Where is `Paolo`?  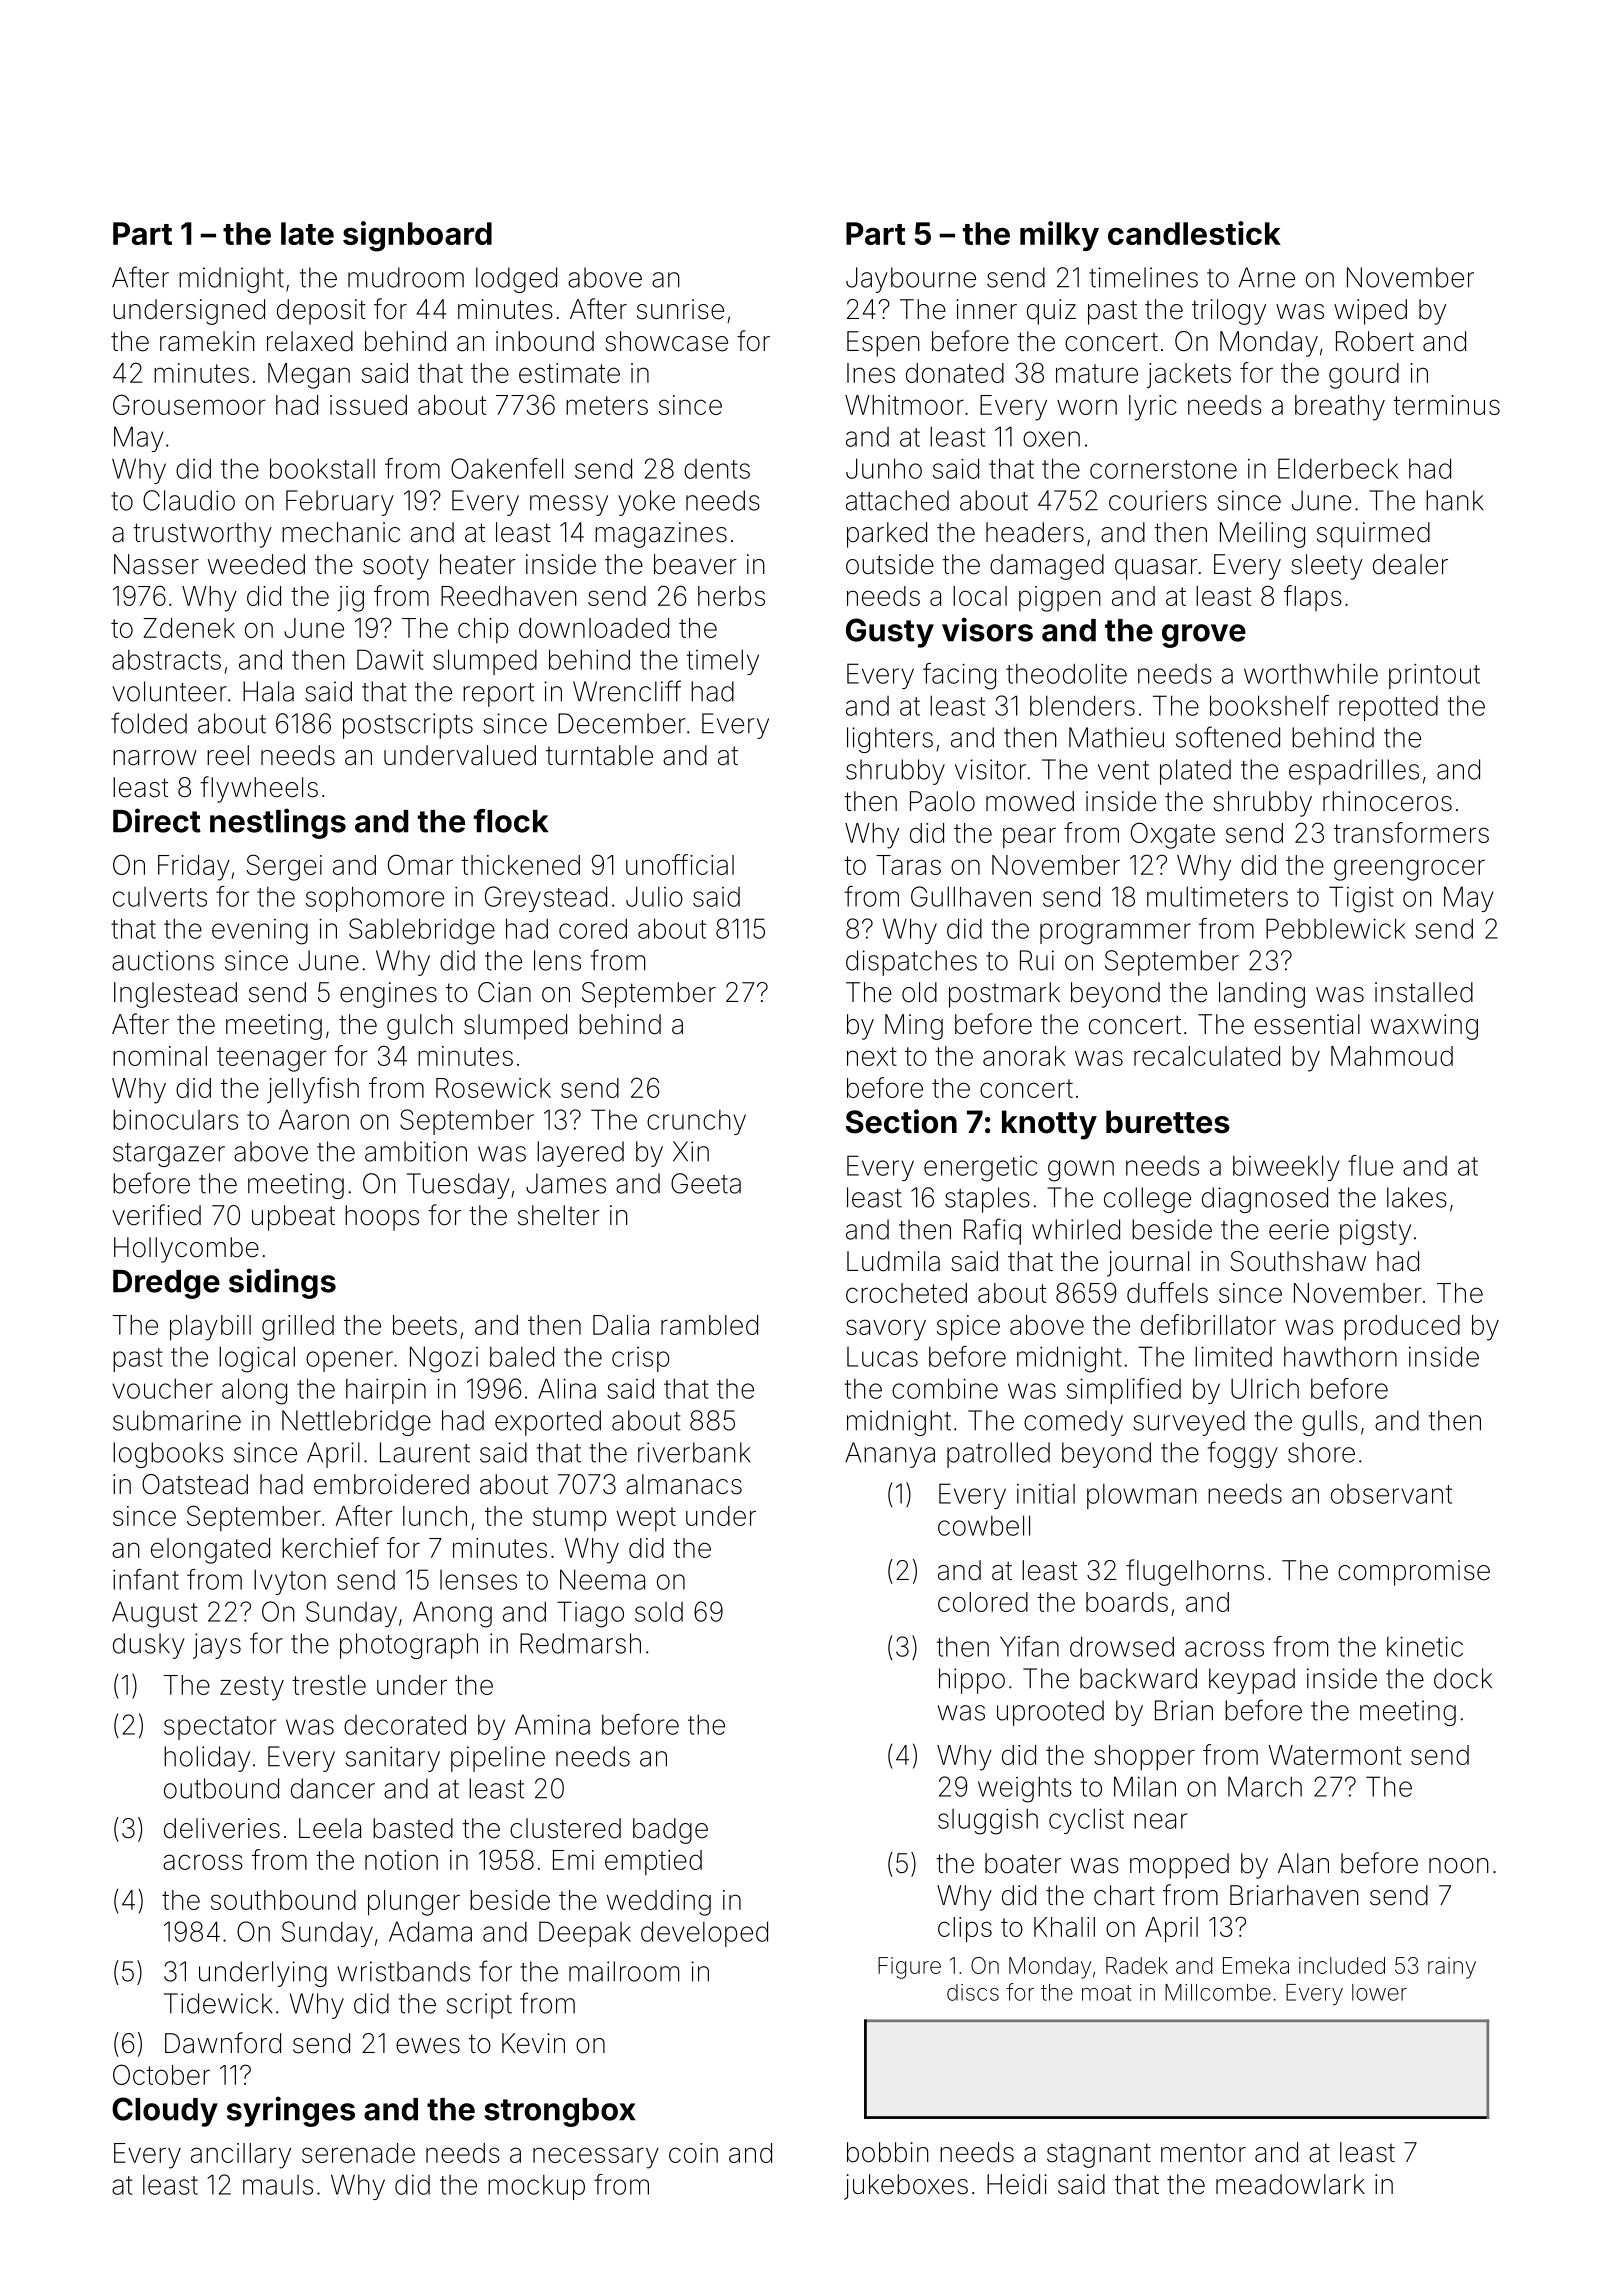 Paolo is located at coordinates (942, 801).
